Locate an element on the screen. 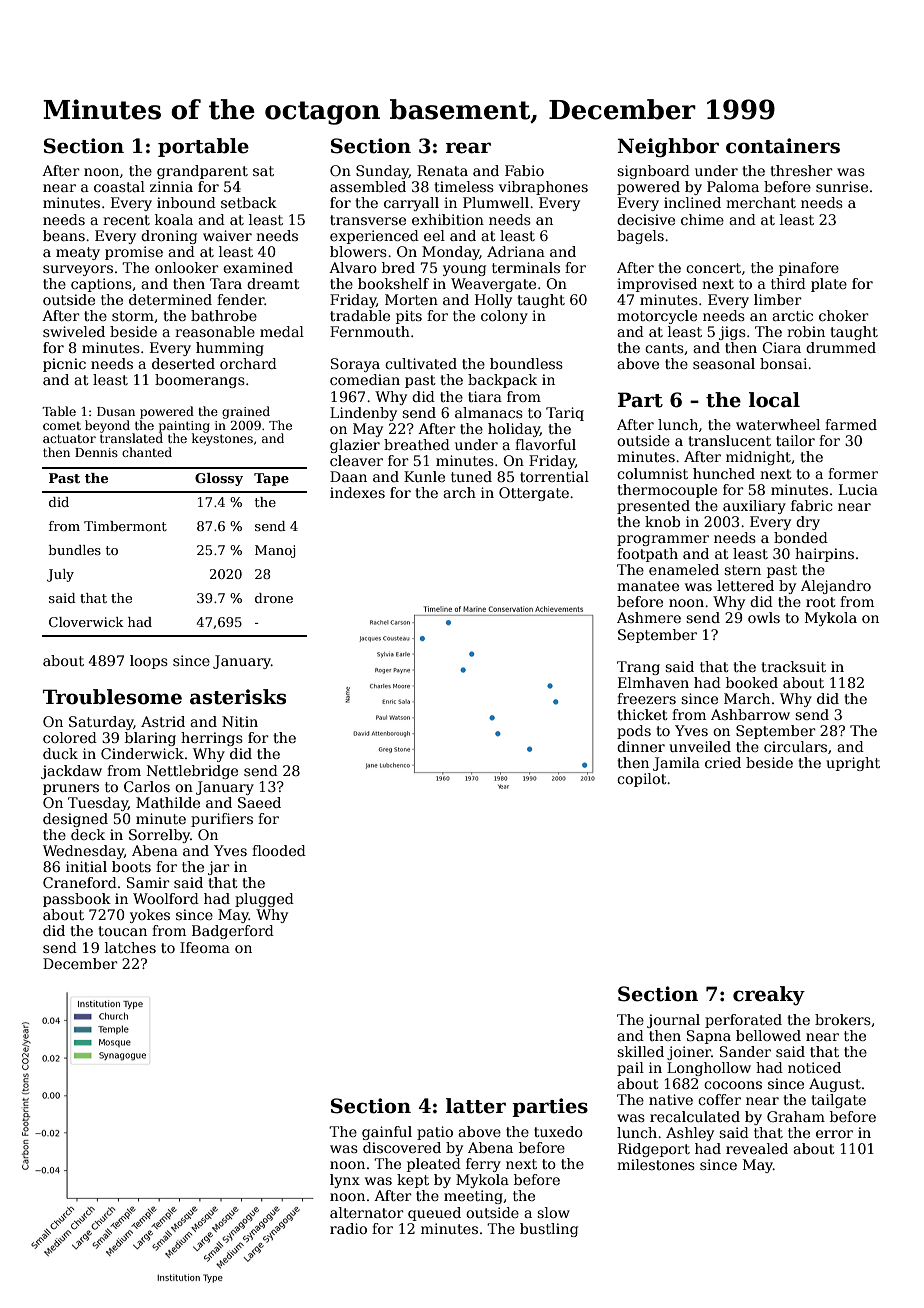 This screenshot has height=1308, width=924. Ottergate is located at coordinates (534, 494).
